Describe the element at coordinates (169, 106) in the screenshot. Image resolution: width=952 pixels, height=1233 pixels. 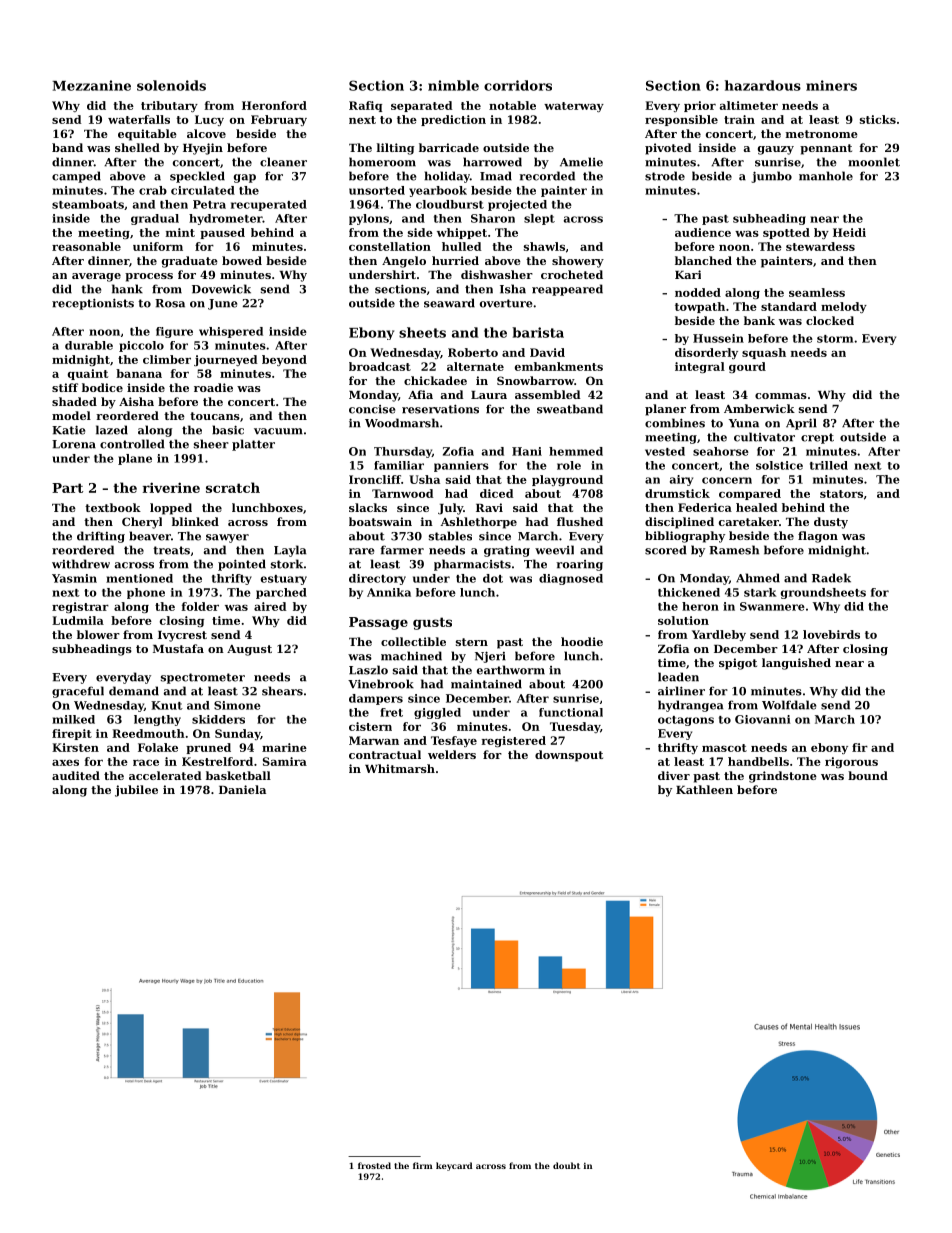
I see `tributary` at that location.
